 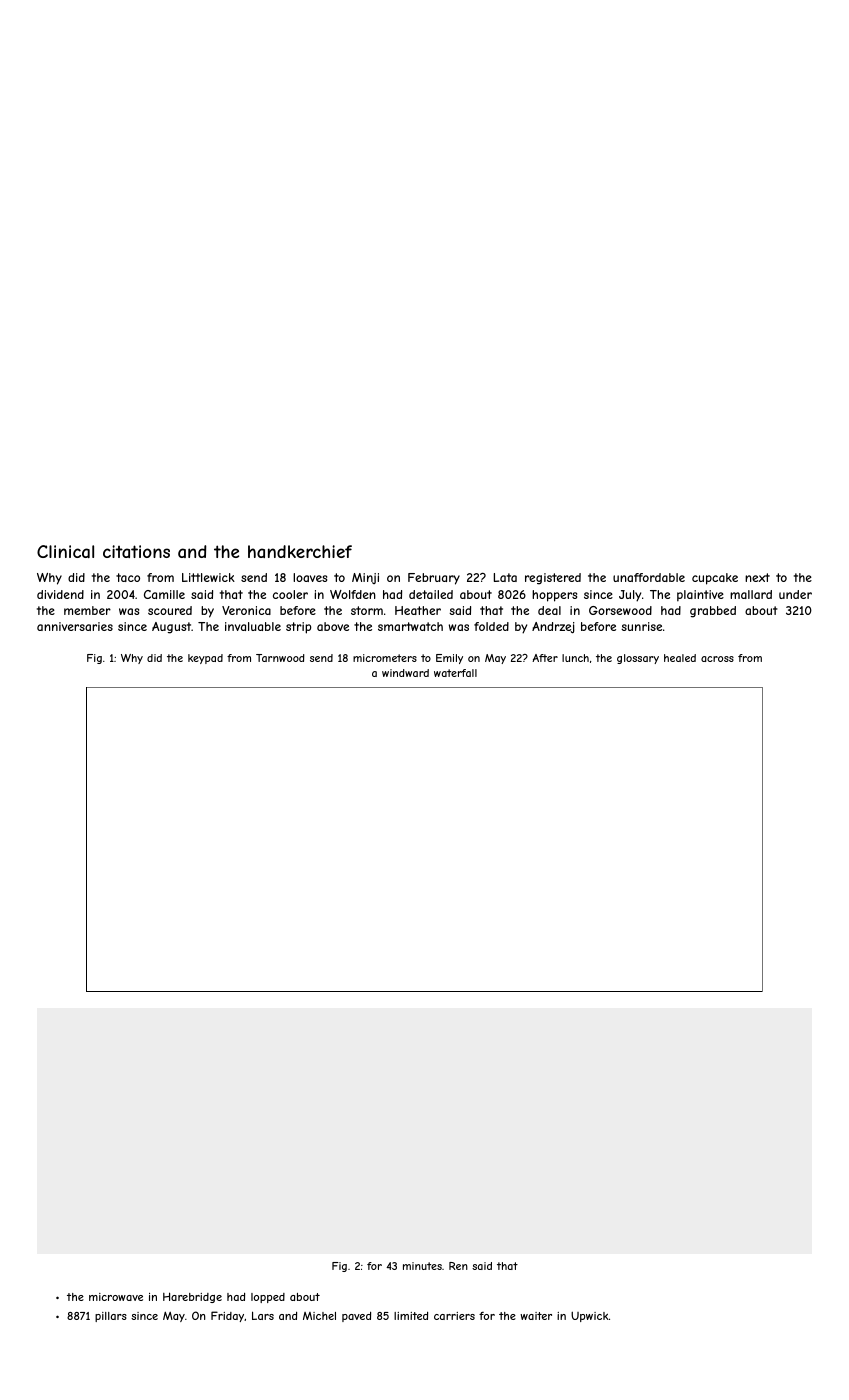 What do you see at coordinates (205, 659) in the screenshot?
I see `keypad` at bounding box center [205, 659].
